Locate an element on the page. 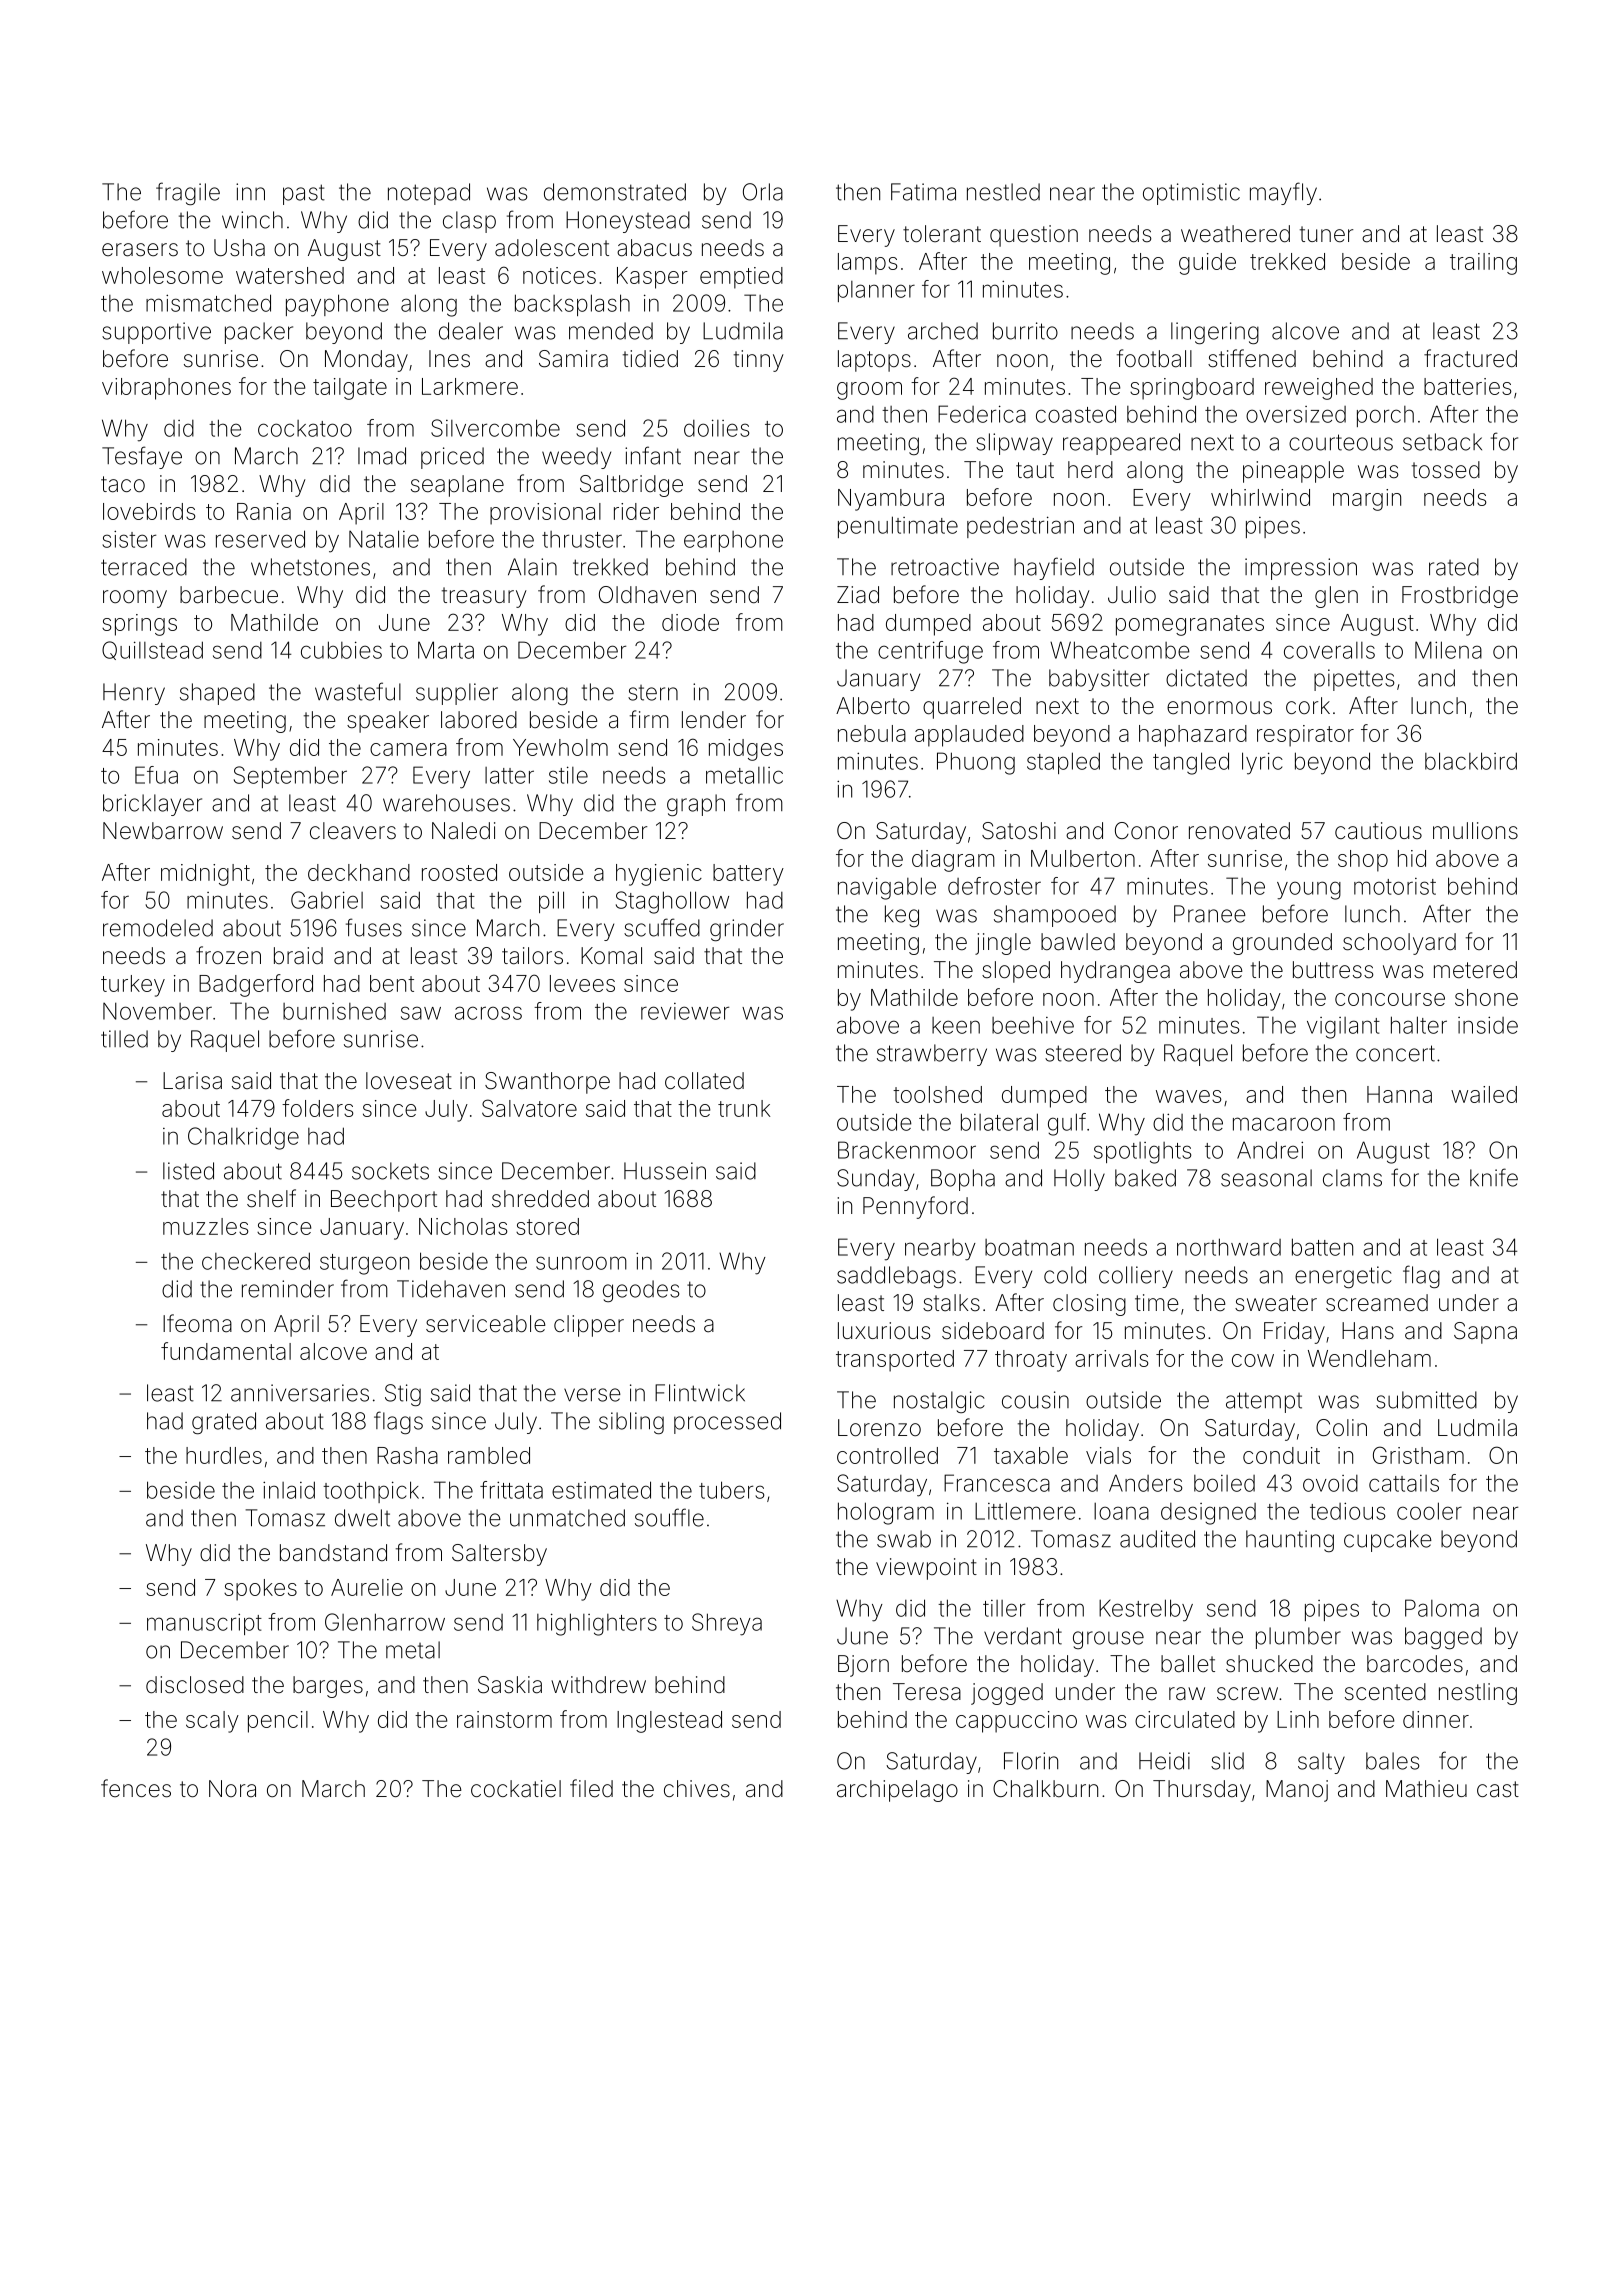 Image resolution: width=1620 pixels, height=2292 pixels. nestled is located at coordinates (1003, 192).
